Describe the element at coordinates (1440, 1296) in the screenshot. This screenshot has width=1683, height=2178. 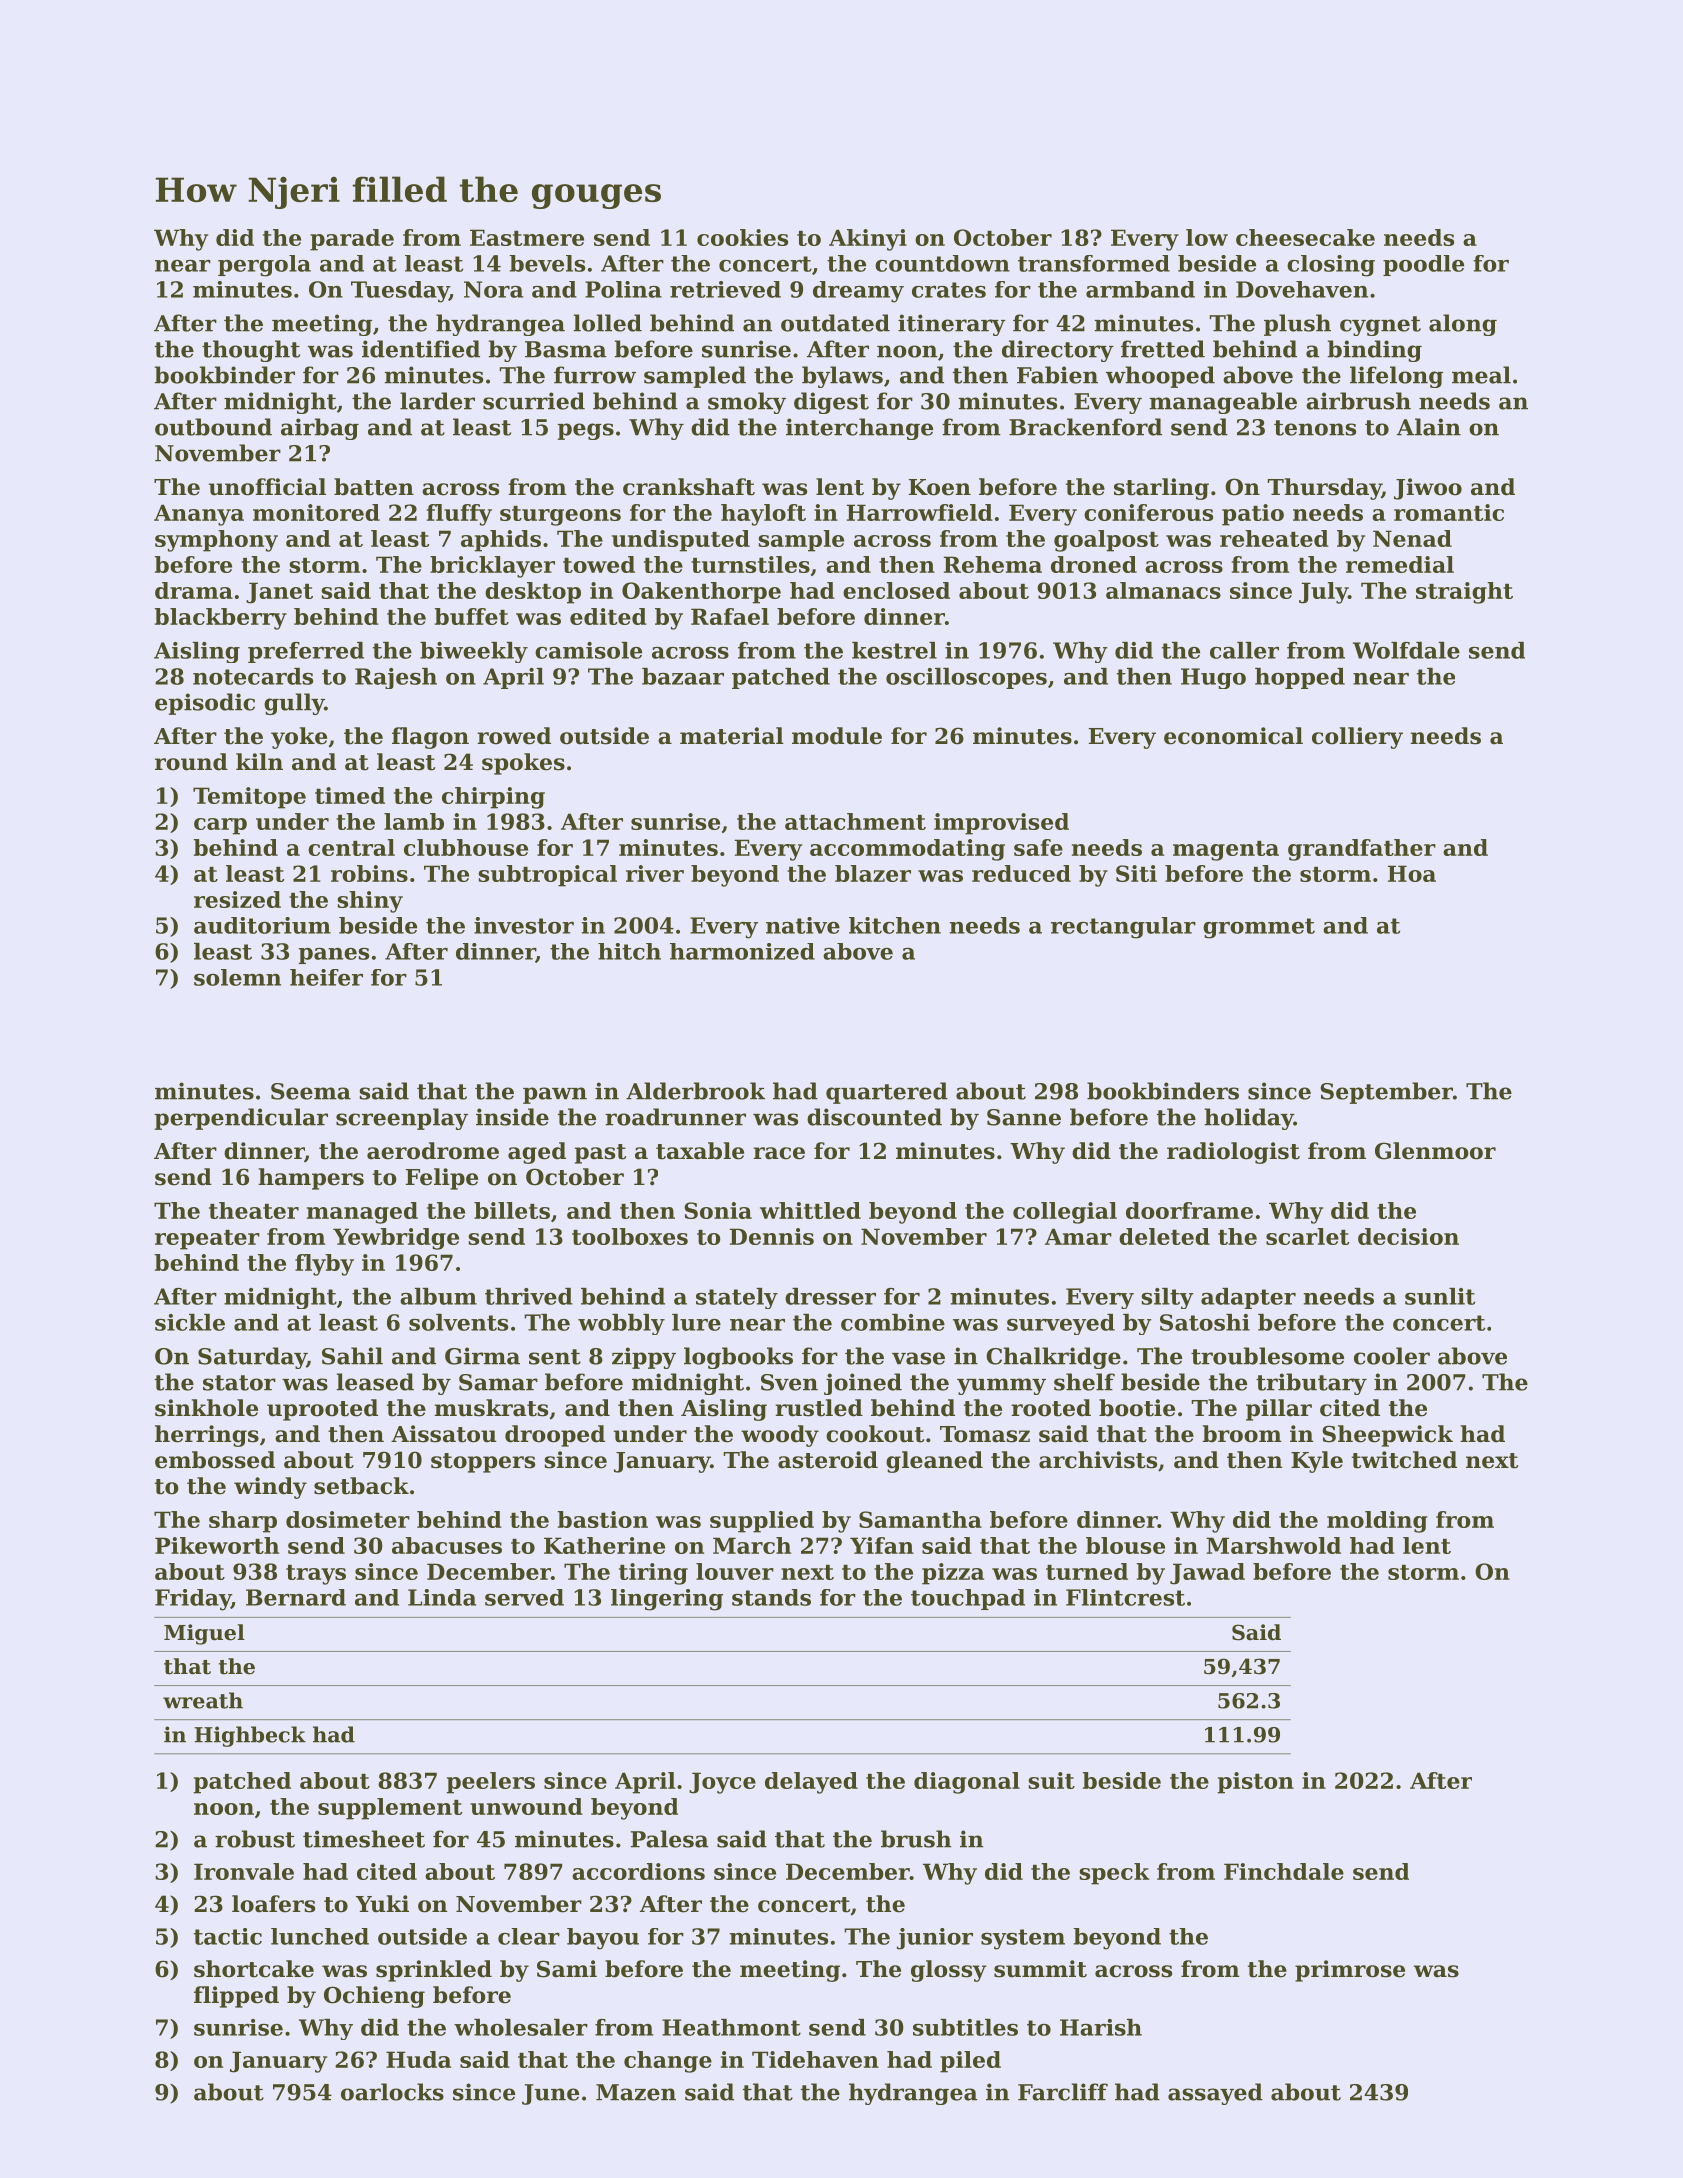
I see `sunlit` at that location.
